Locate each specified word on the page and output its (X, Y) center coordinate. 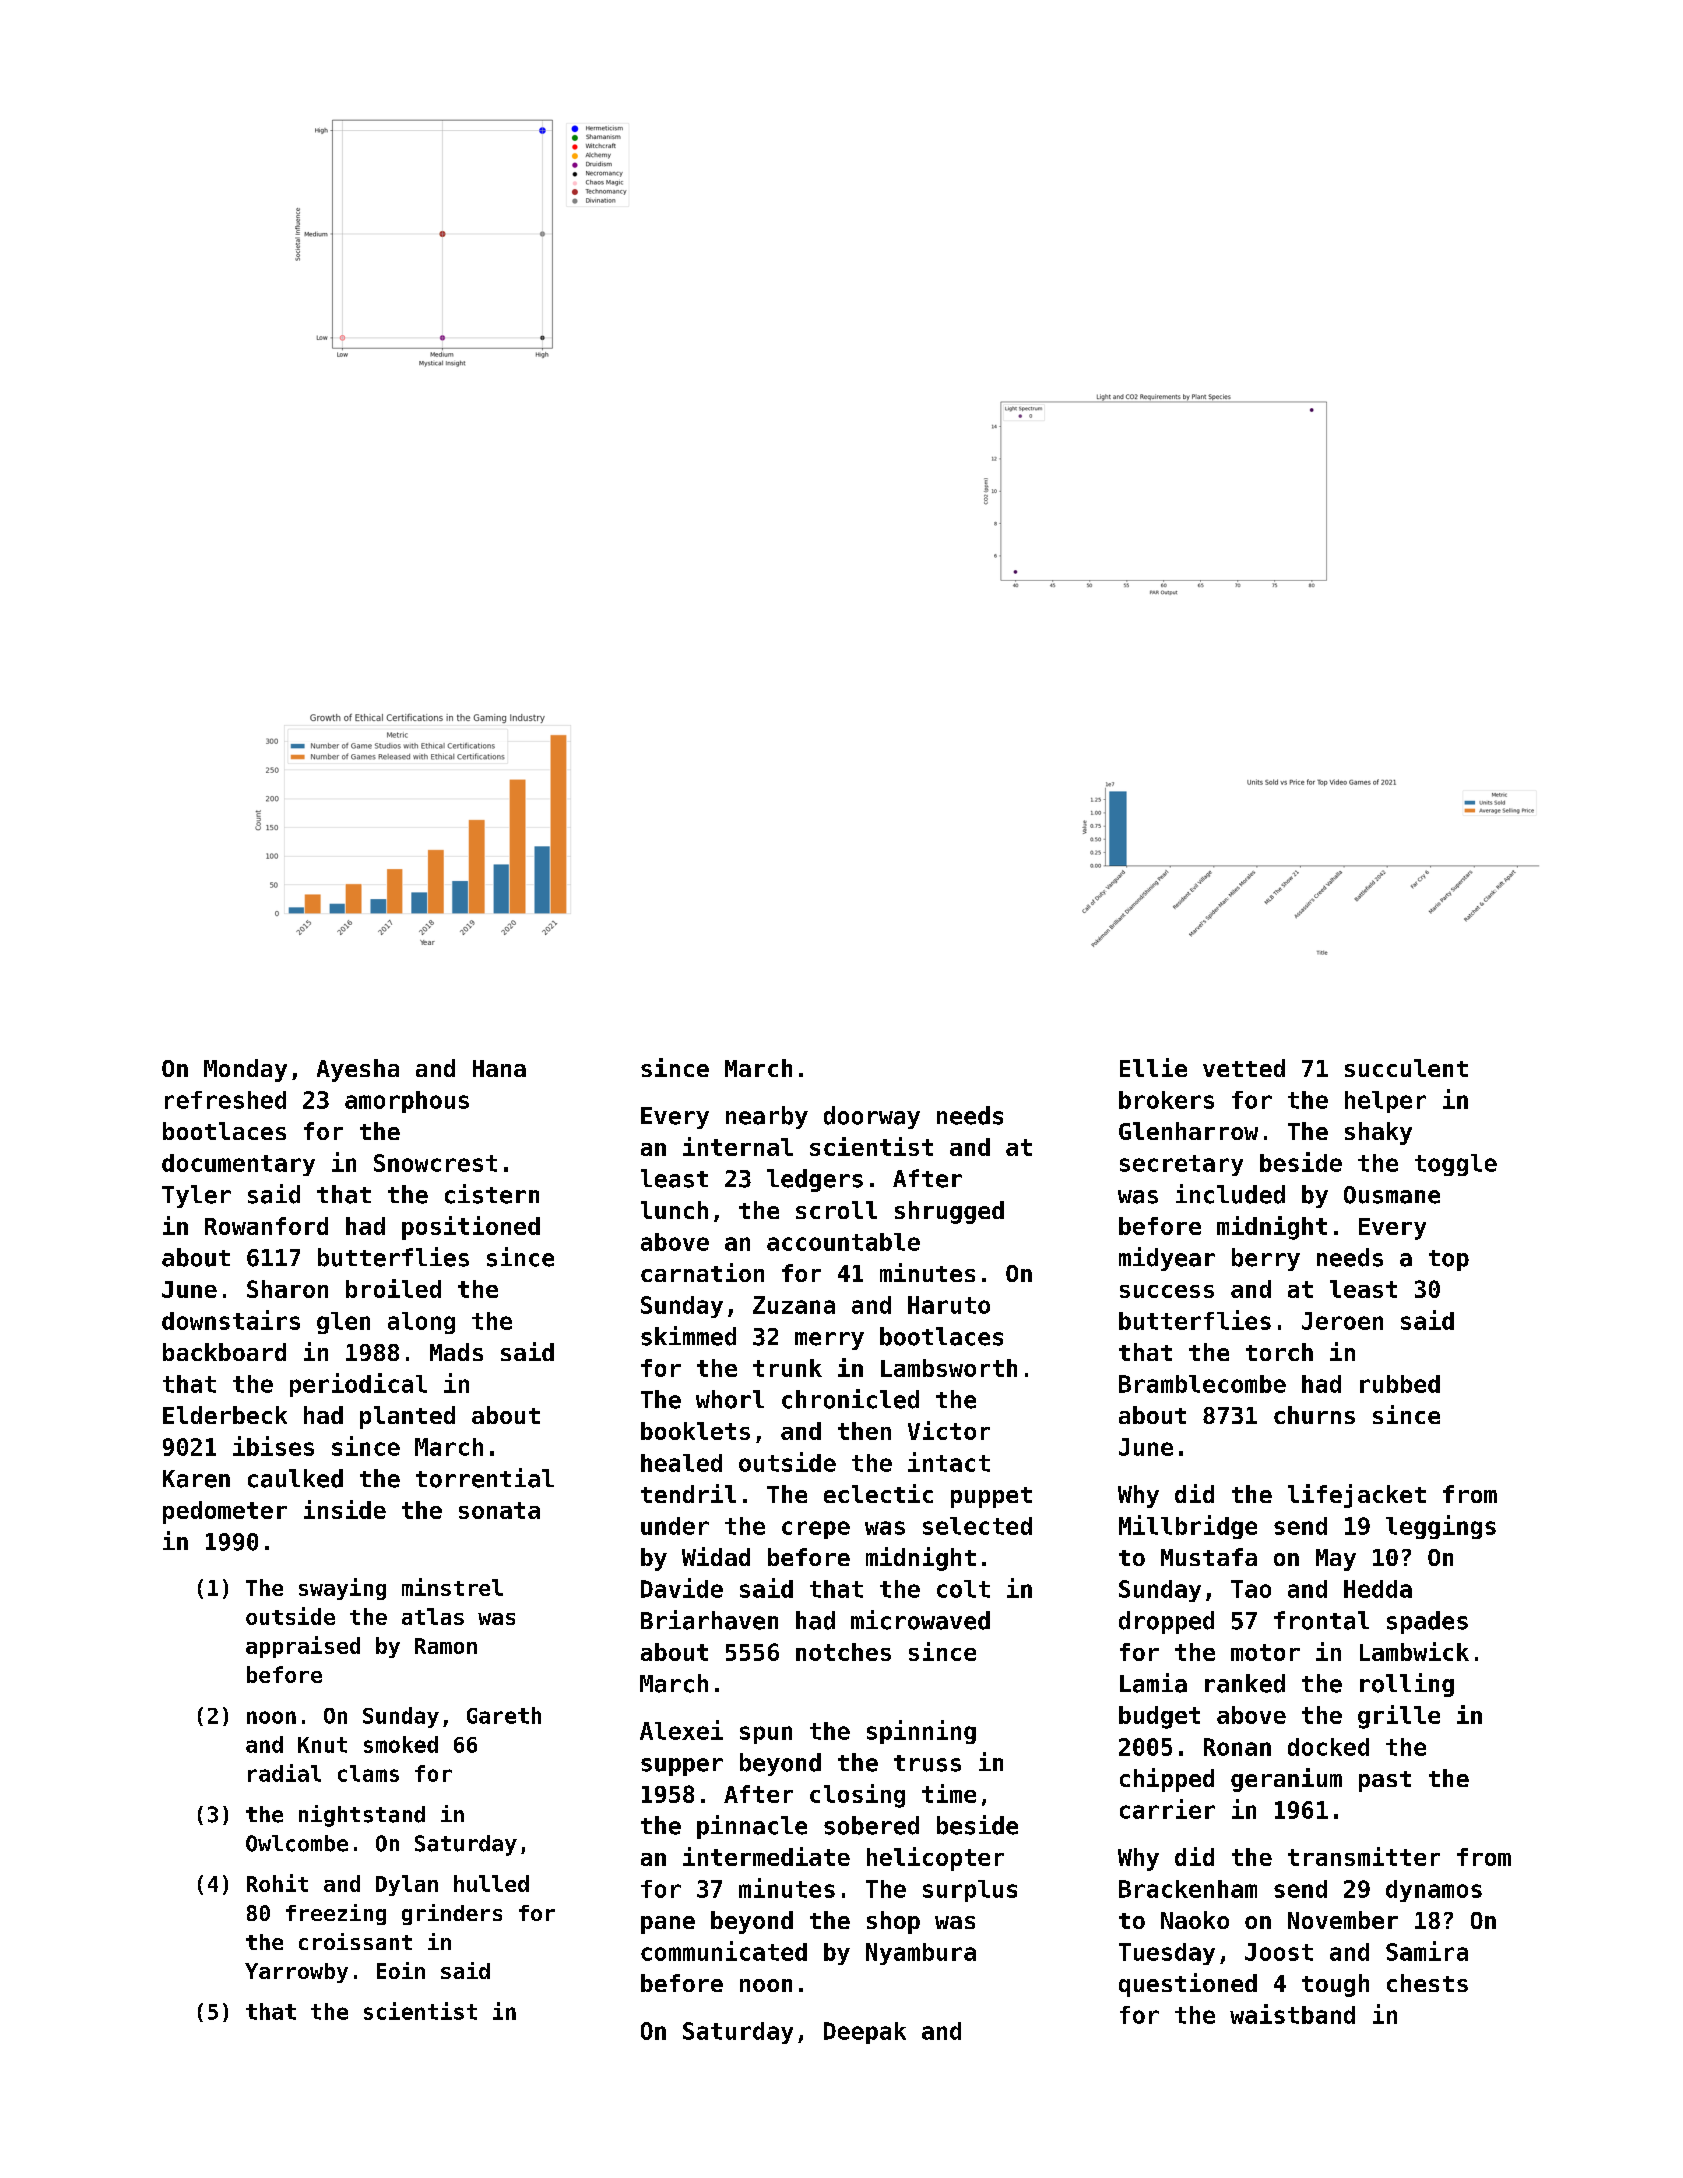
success (1167, 1291)
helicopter (935, 1859)
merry (829, 1341)
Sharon (287, 1289)
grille (1399, 1717)
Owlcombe (297, 1843)
